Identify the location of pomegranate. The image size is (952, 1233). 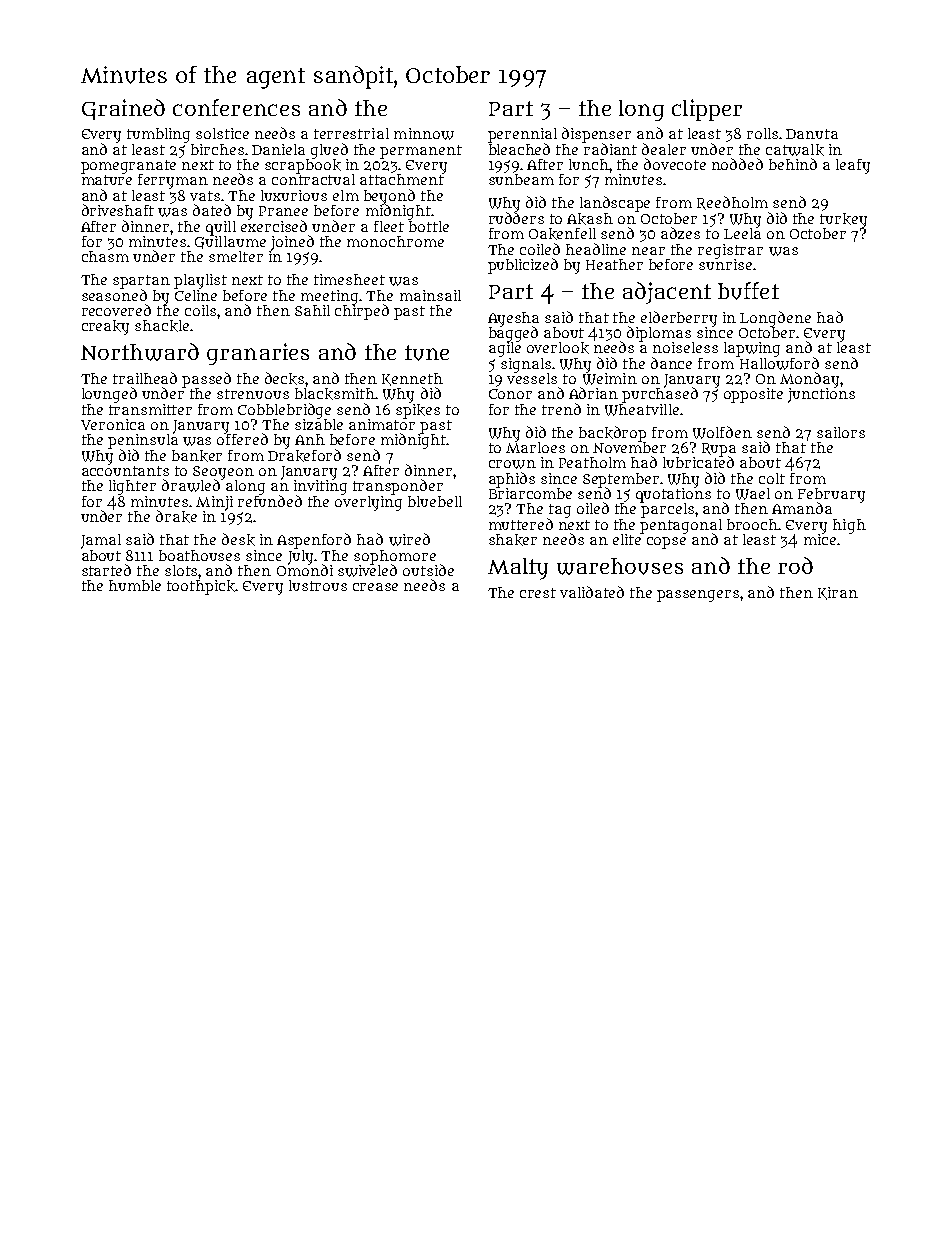
(128, 167).
